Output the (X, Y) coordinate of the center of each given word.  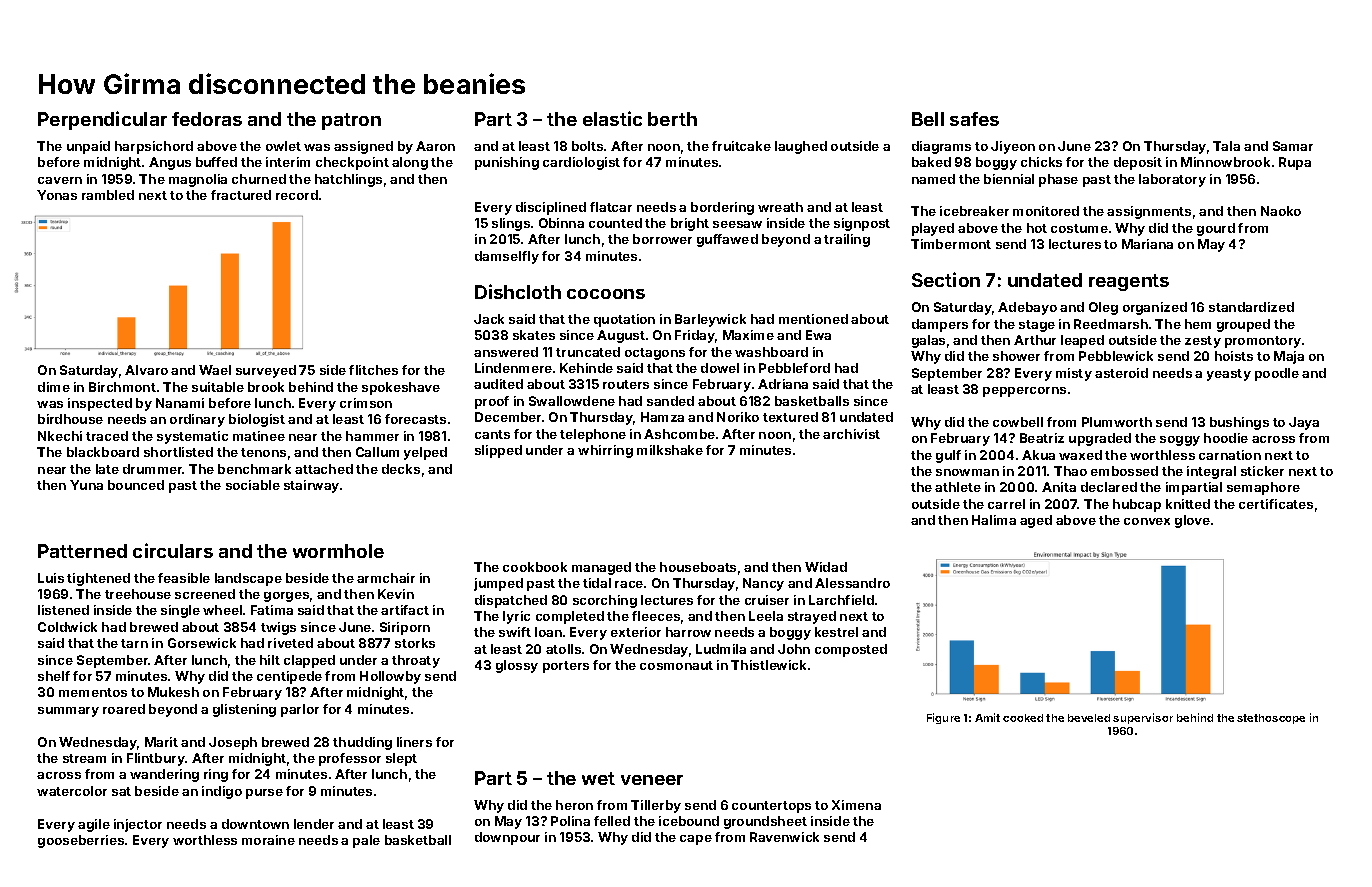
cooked (1023, 718)
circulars (173, 550)
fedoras (207, 119)
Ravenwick (784, 837)
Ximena (856, 805)
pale (366, 841)
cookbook (535, 567)
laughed (801, 147)
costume (1079, 228)
